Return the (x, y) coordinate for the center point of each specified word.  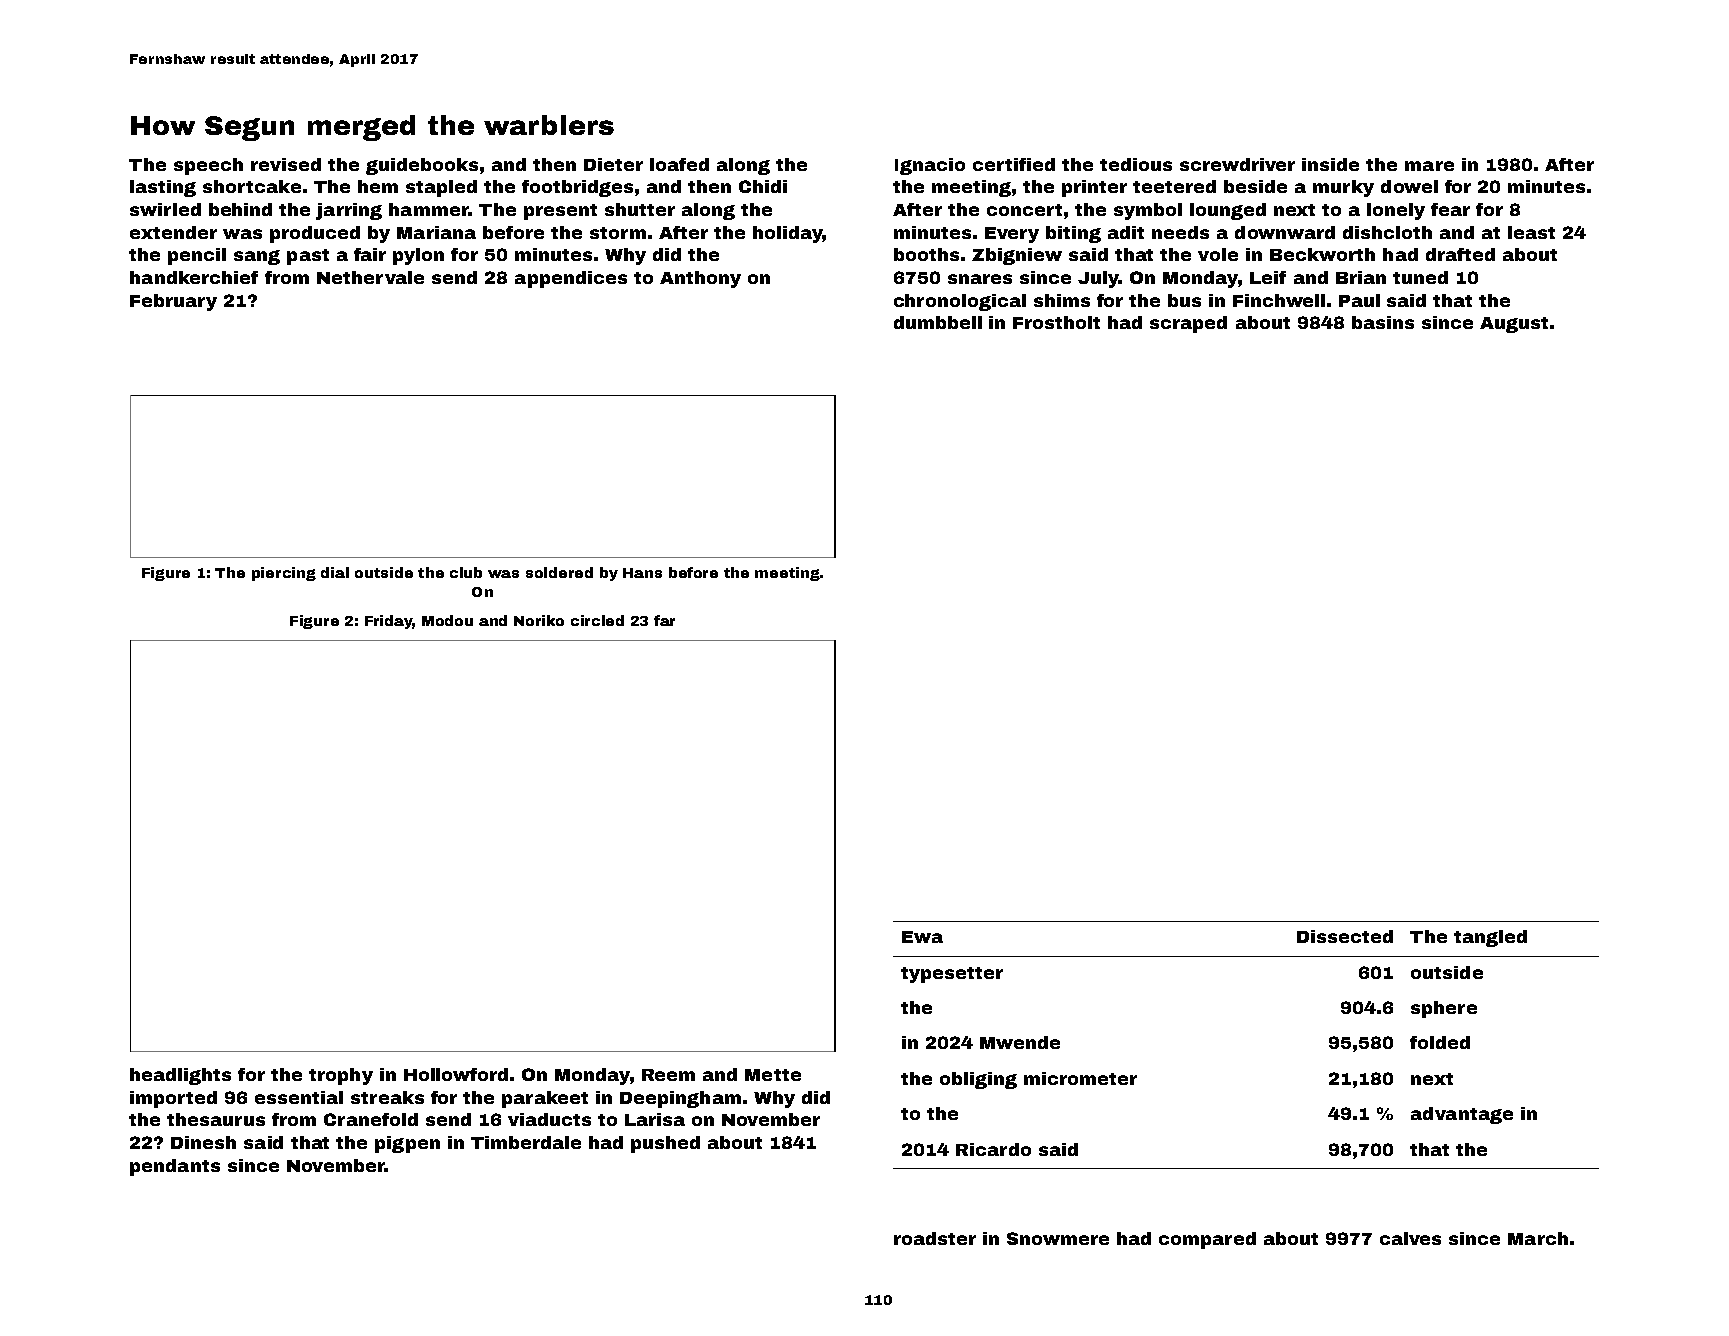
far (664, 620)
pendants (175, 1167)
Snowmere (1058, 1238)
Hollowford (456, 1074)
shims (1062, 300)
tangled (1490, 938)
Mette (773, 1075)
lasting (163, 188)
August (1514, 325)
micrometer (1080, 1078)
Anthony (700, 279)
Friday (389, 622)
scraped (1188, 324)
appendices (571, 279)
